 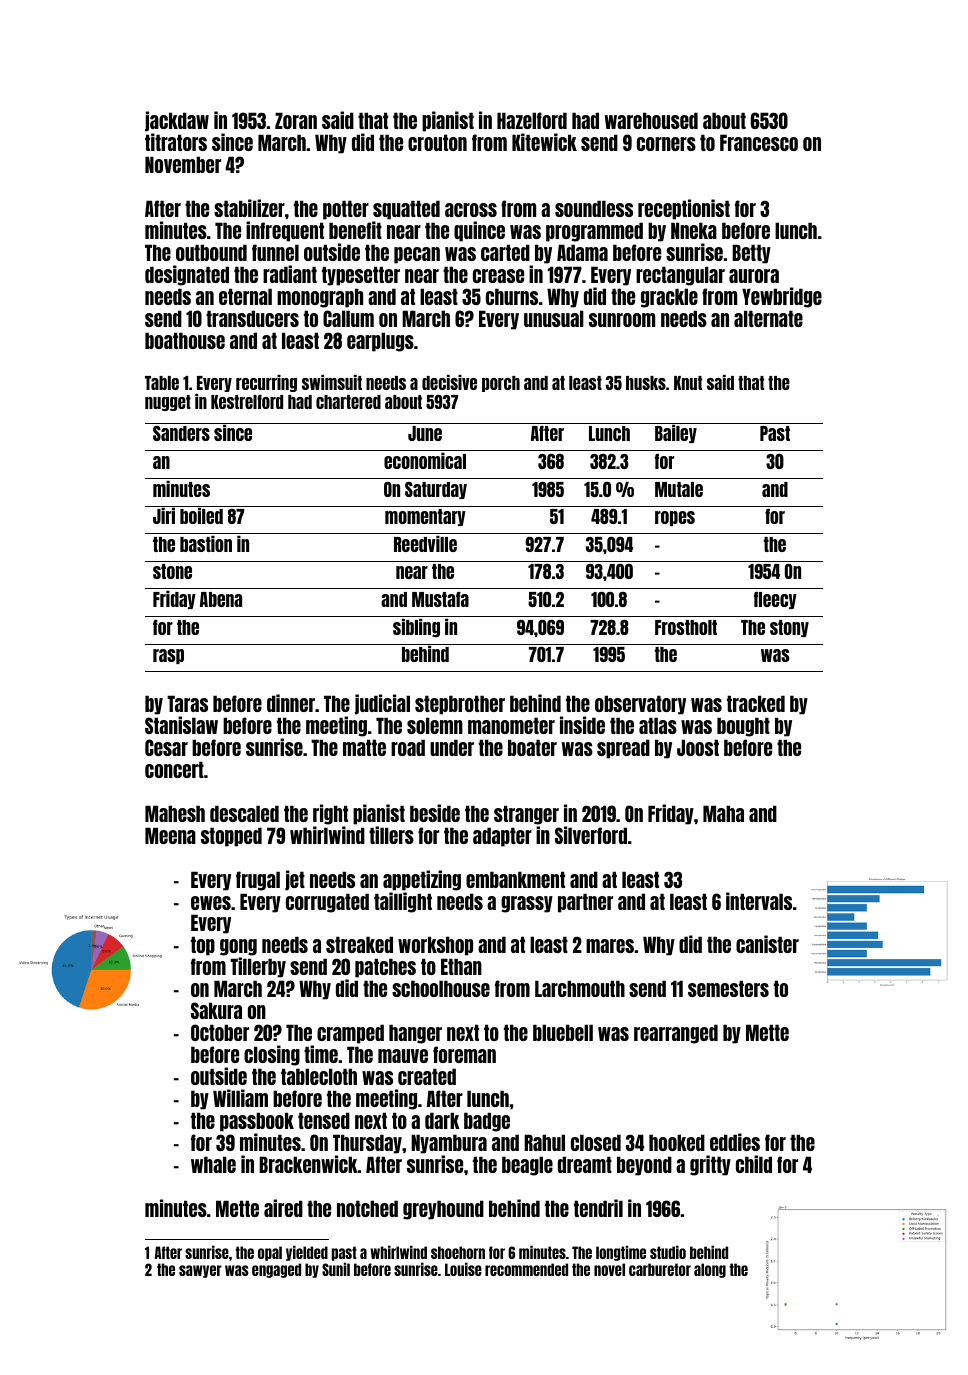 I want to click on warehoused, so click(x=651, y=120).
